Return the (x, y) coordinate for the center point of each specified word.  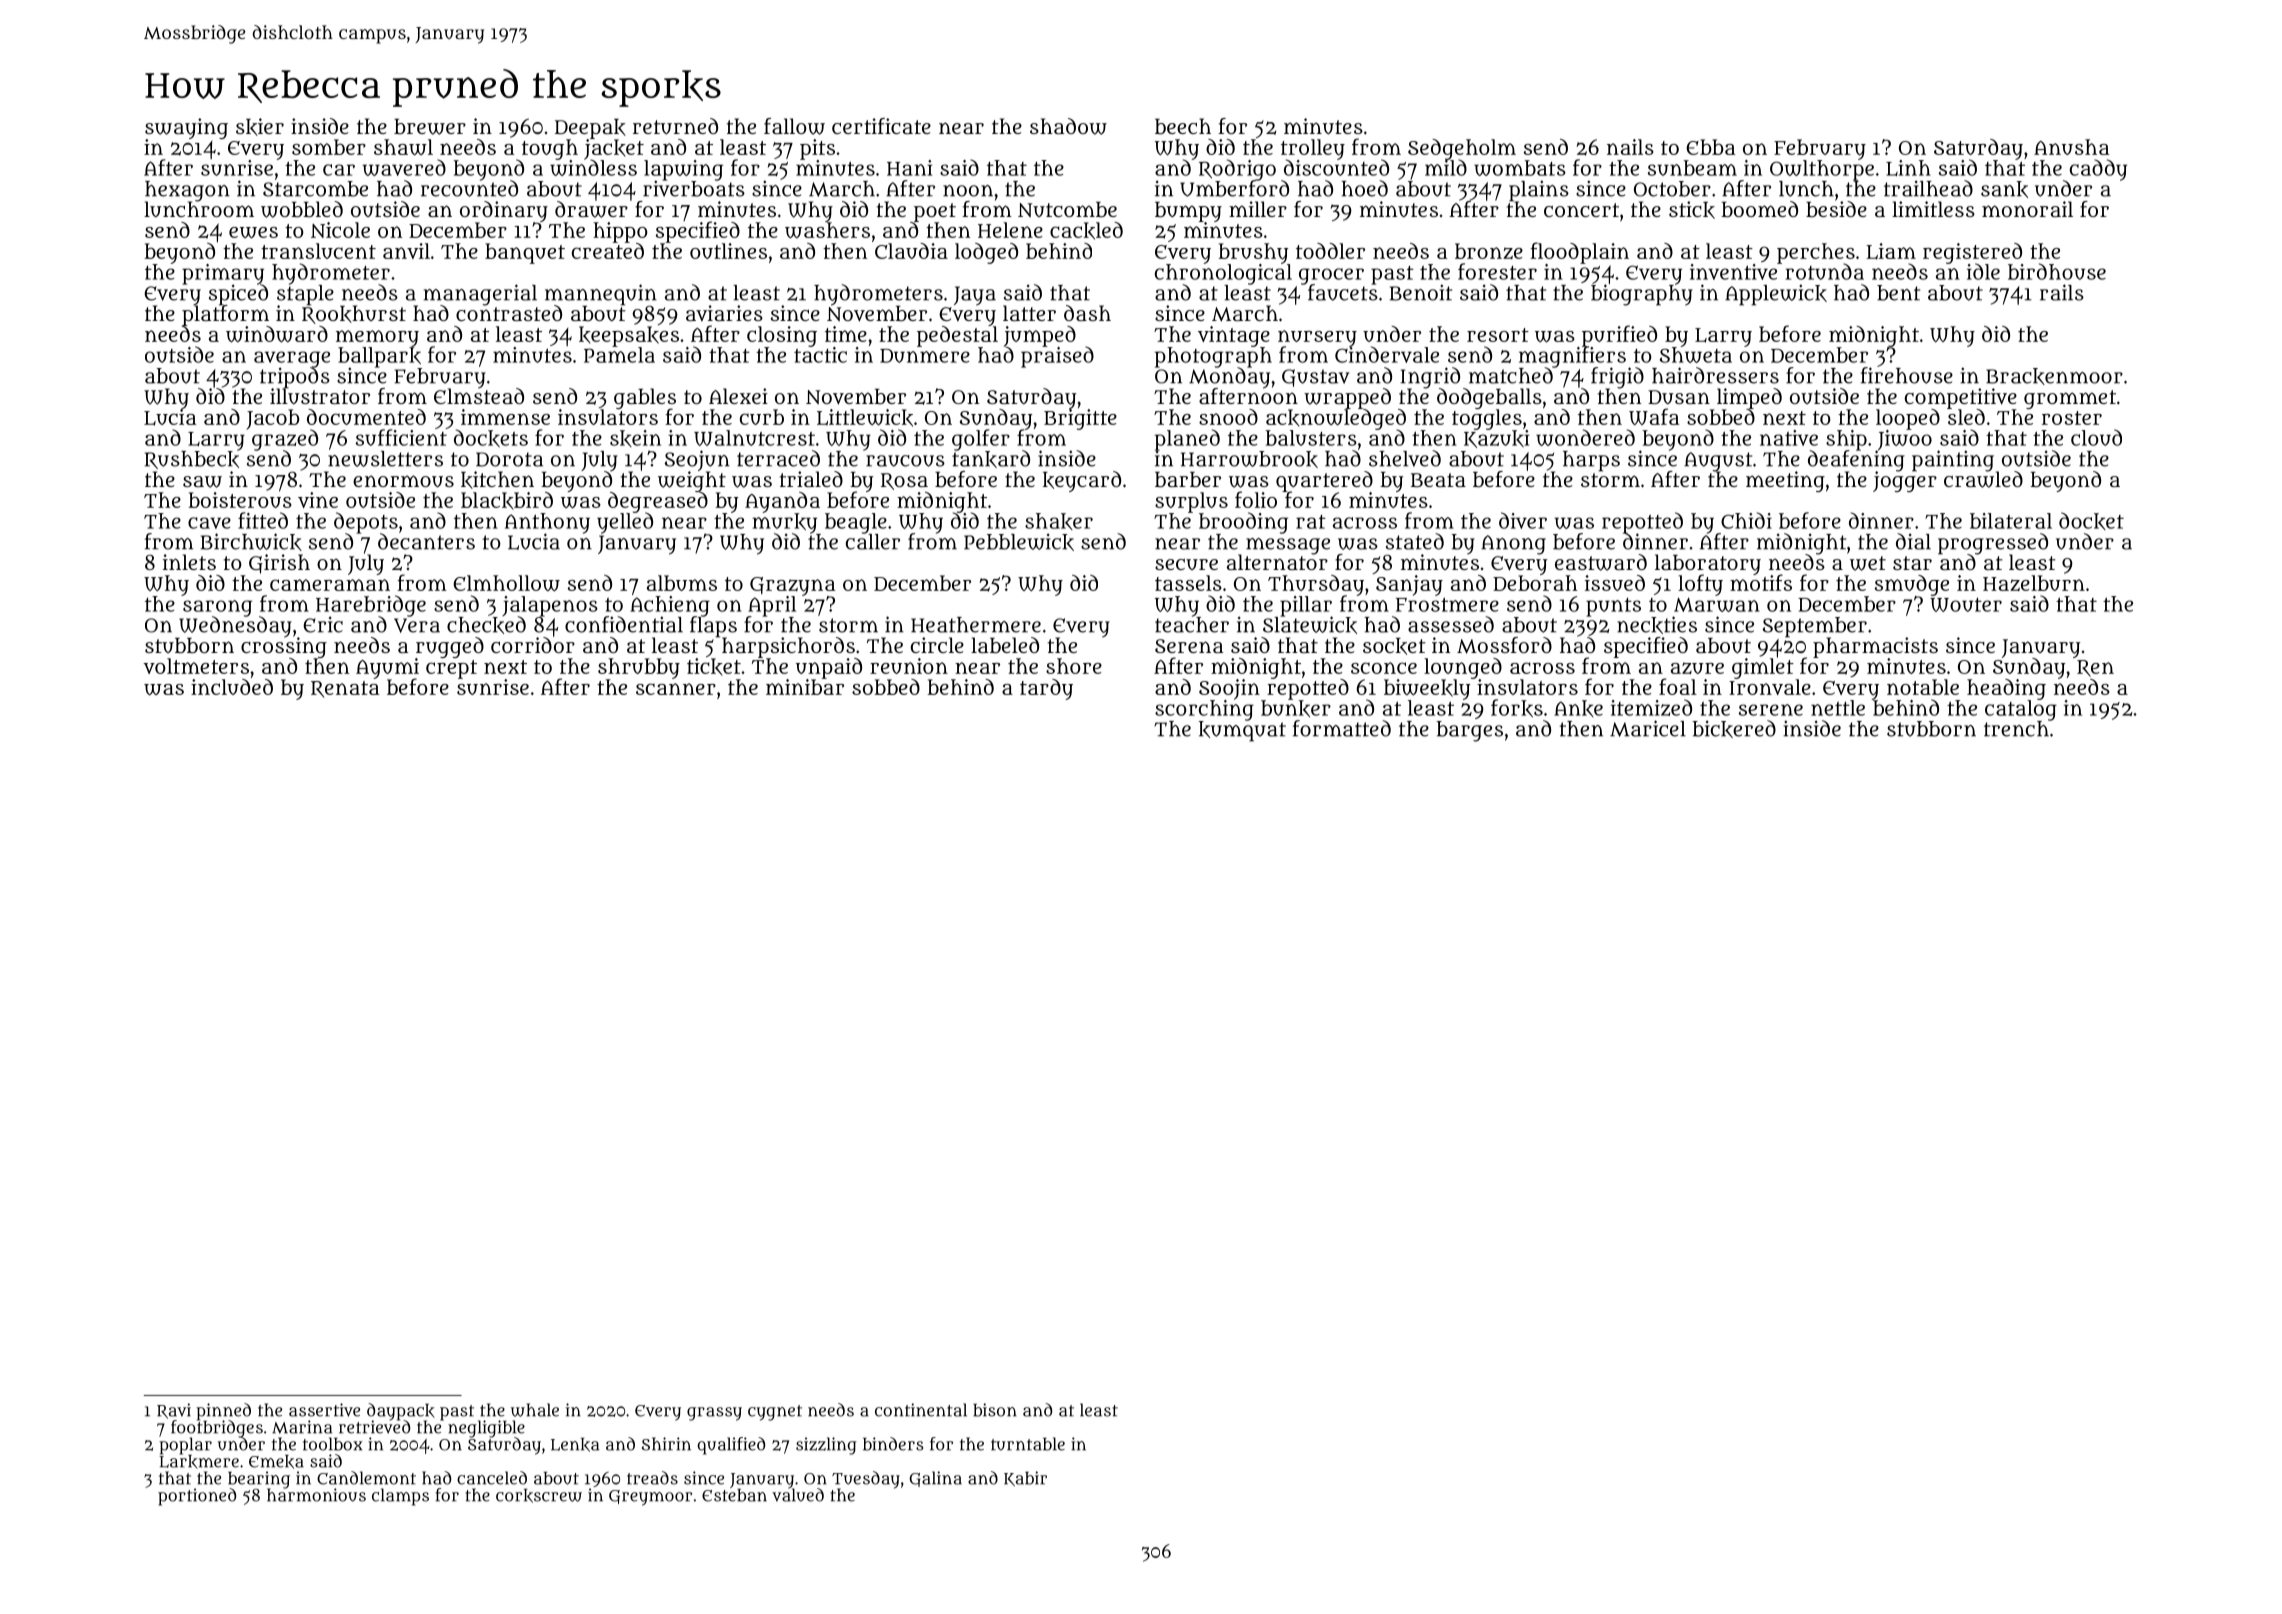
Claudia (911, 251)
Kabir (1025, 1478)
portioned (197, 1497)
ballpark (379, 357)
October (1672, 189)
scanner (676, 689)
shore (1074, 666)
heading (2006, 689)
